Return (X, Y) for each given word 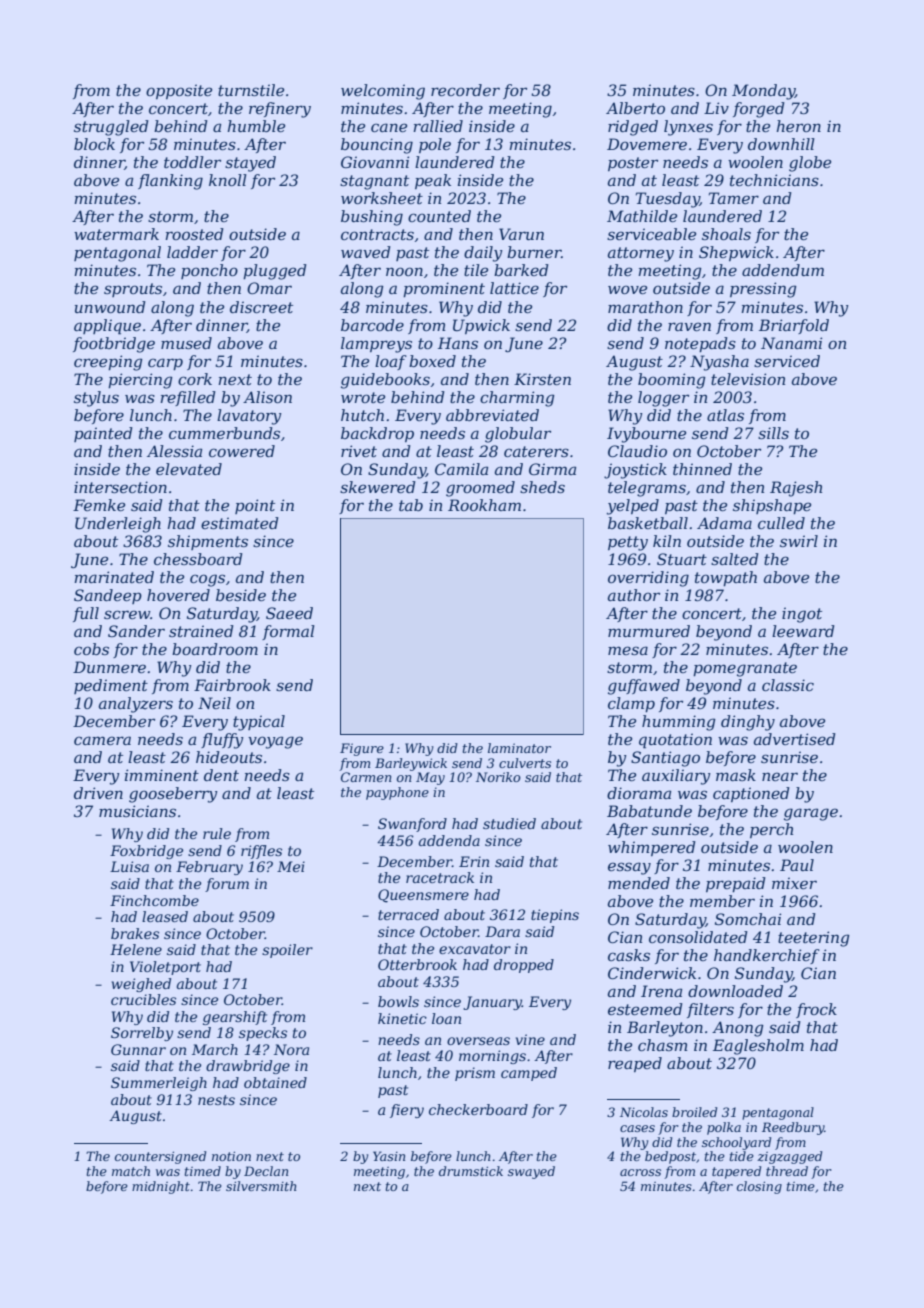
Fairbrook (232, 685)
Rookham (484, 505)
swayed (531, 1172)
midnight (161, 1187)
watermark (116, 234)
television (748, 379)
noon (404, 271)
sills (773, 433)
